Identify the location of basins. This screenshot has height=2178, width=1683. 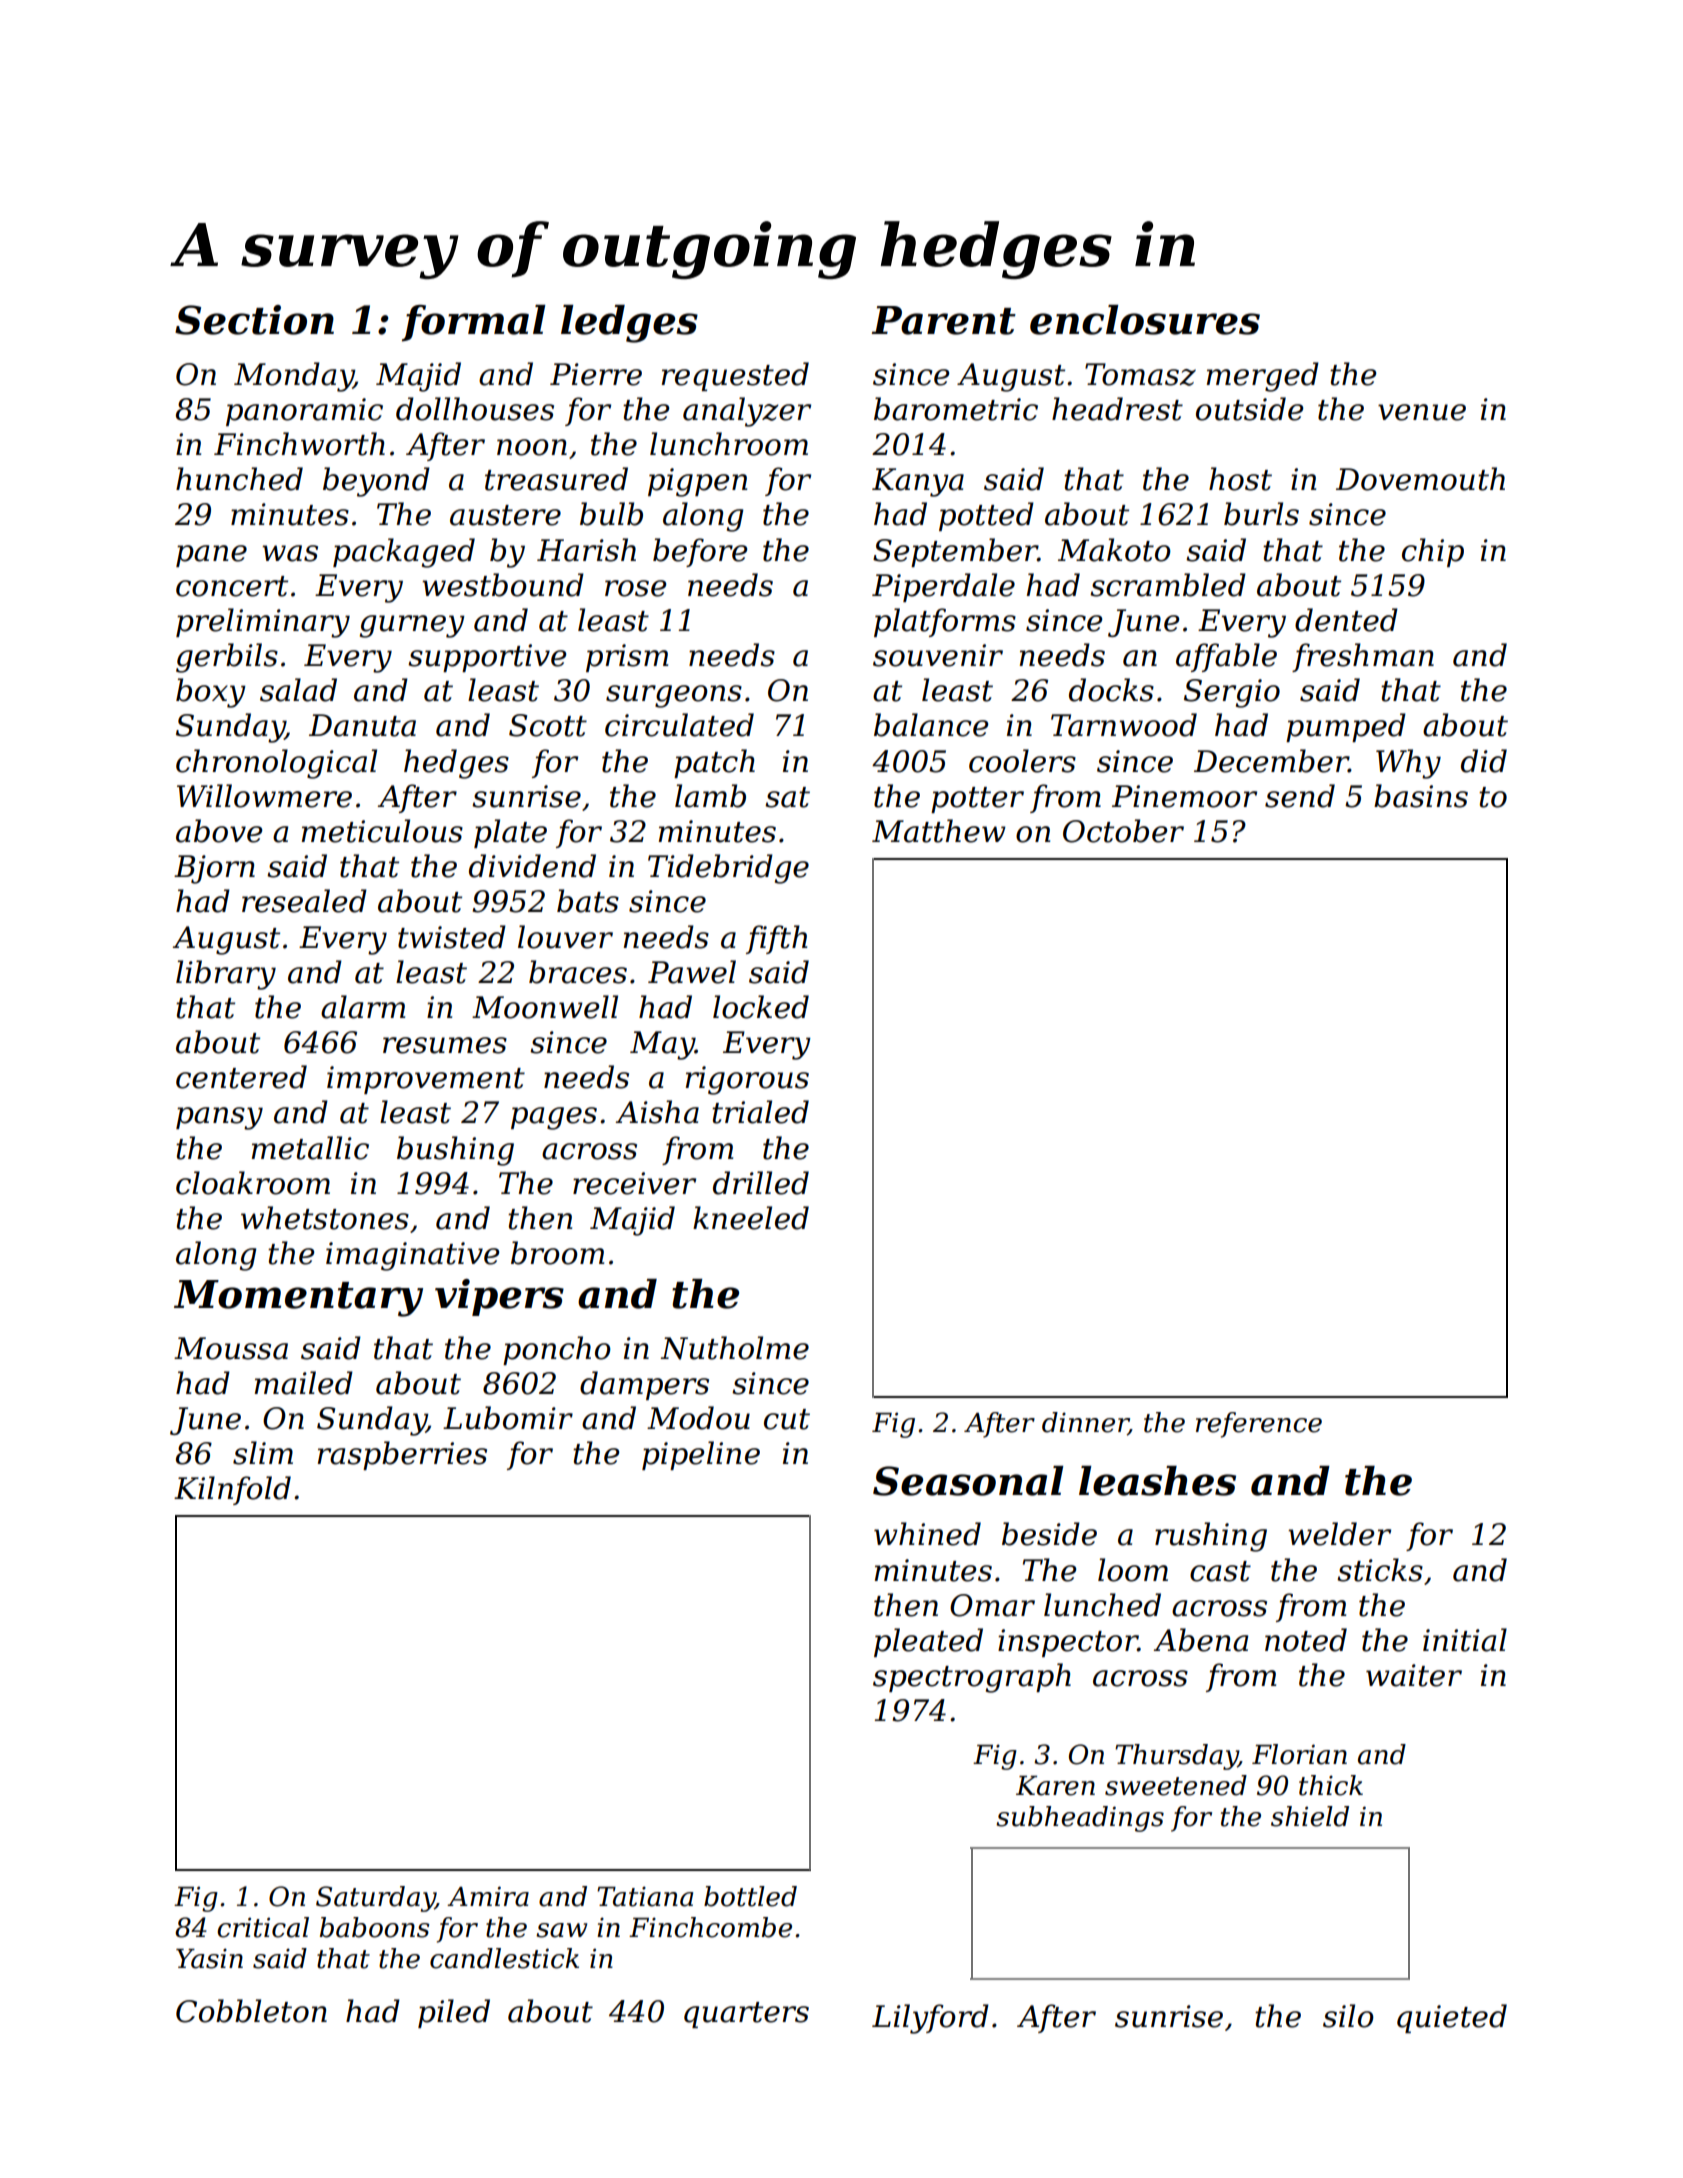
(1421, 796).
